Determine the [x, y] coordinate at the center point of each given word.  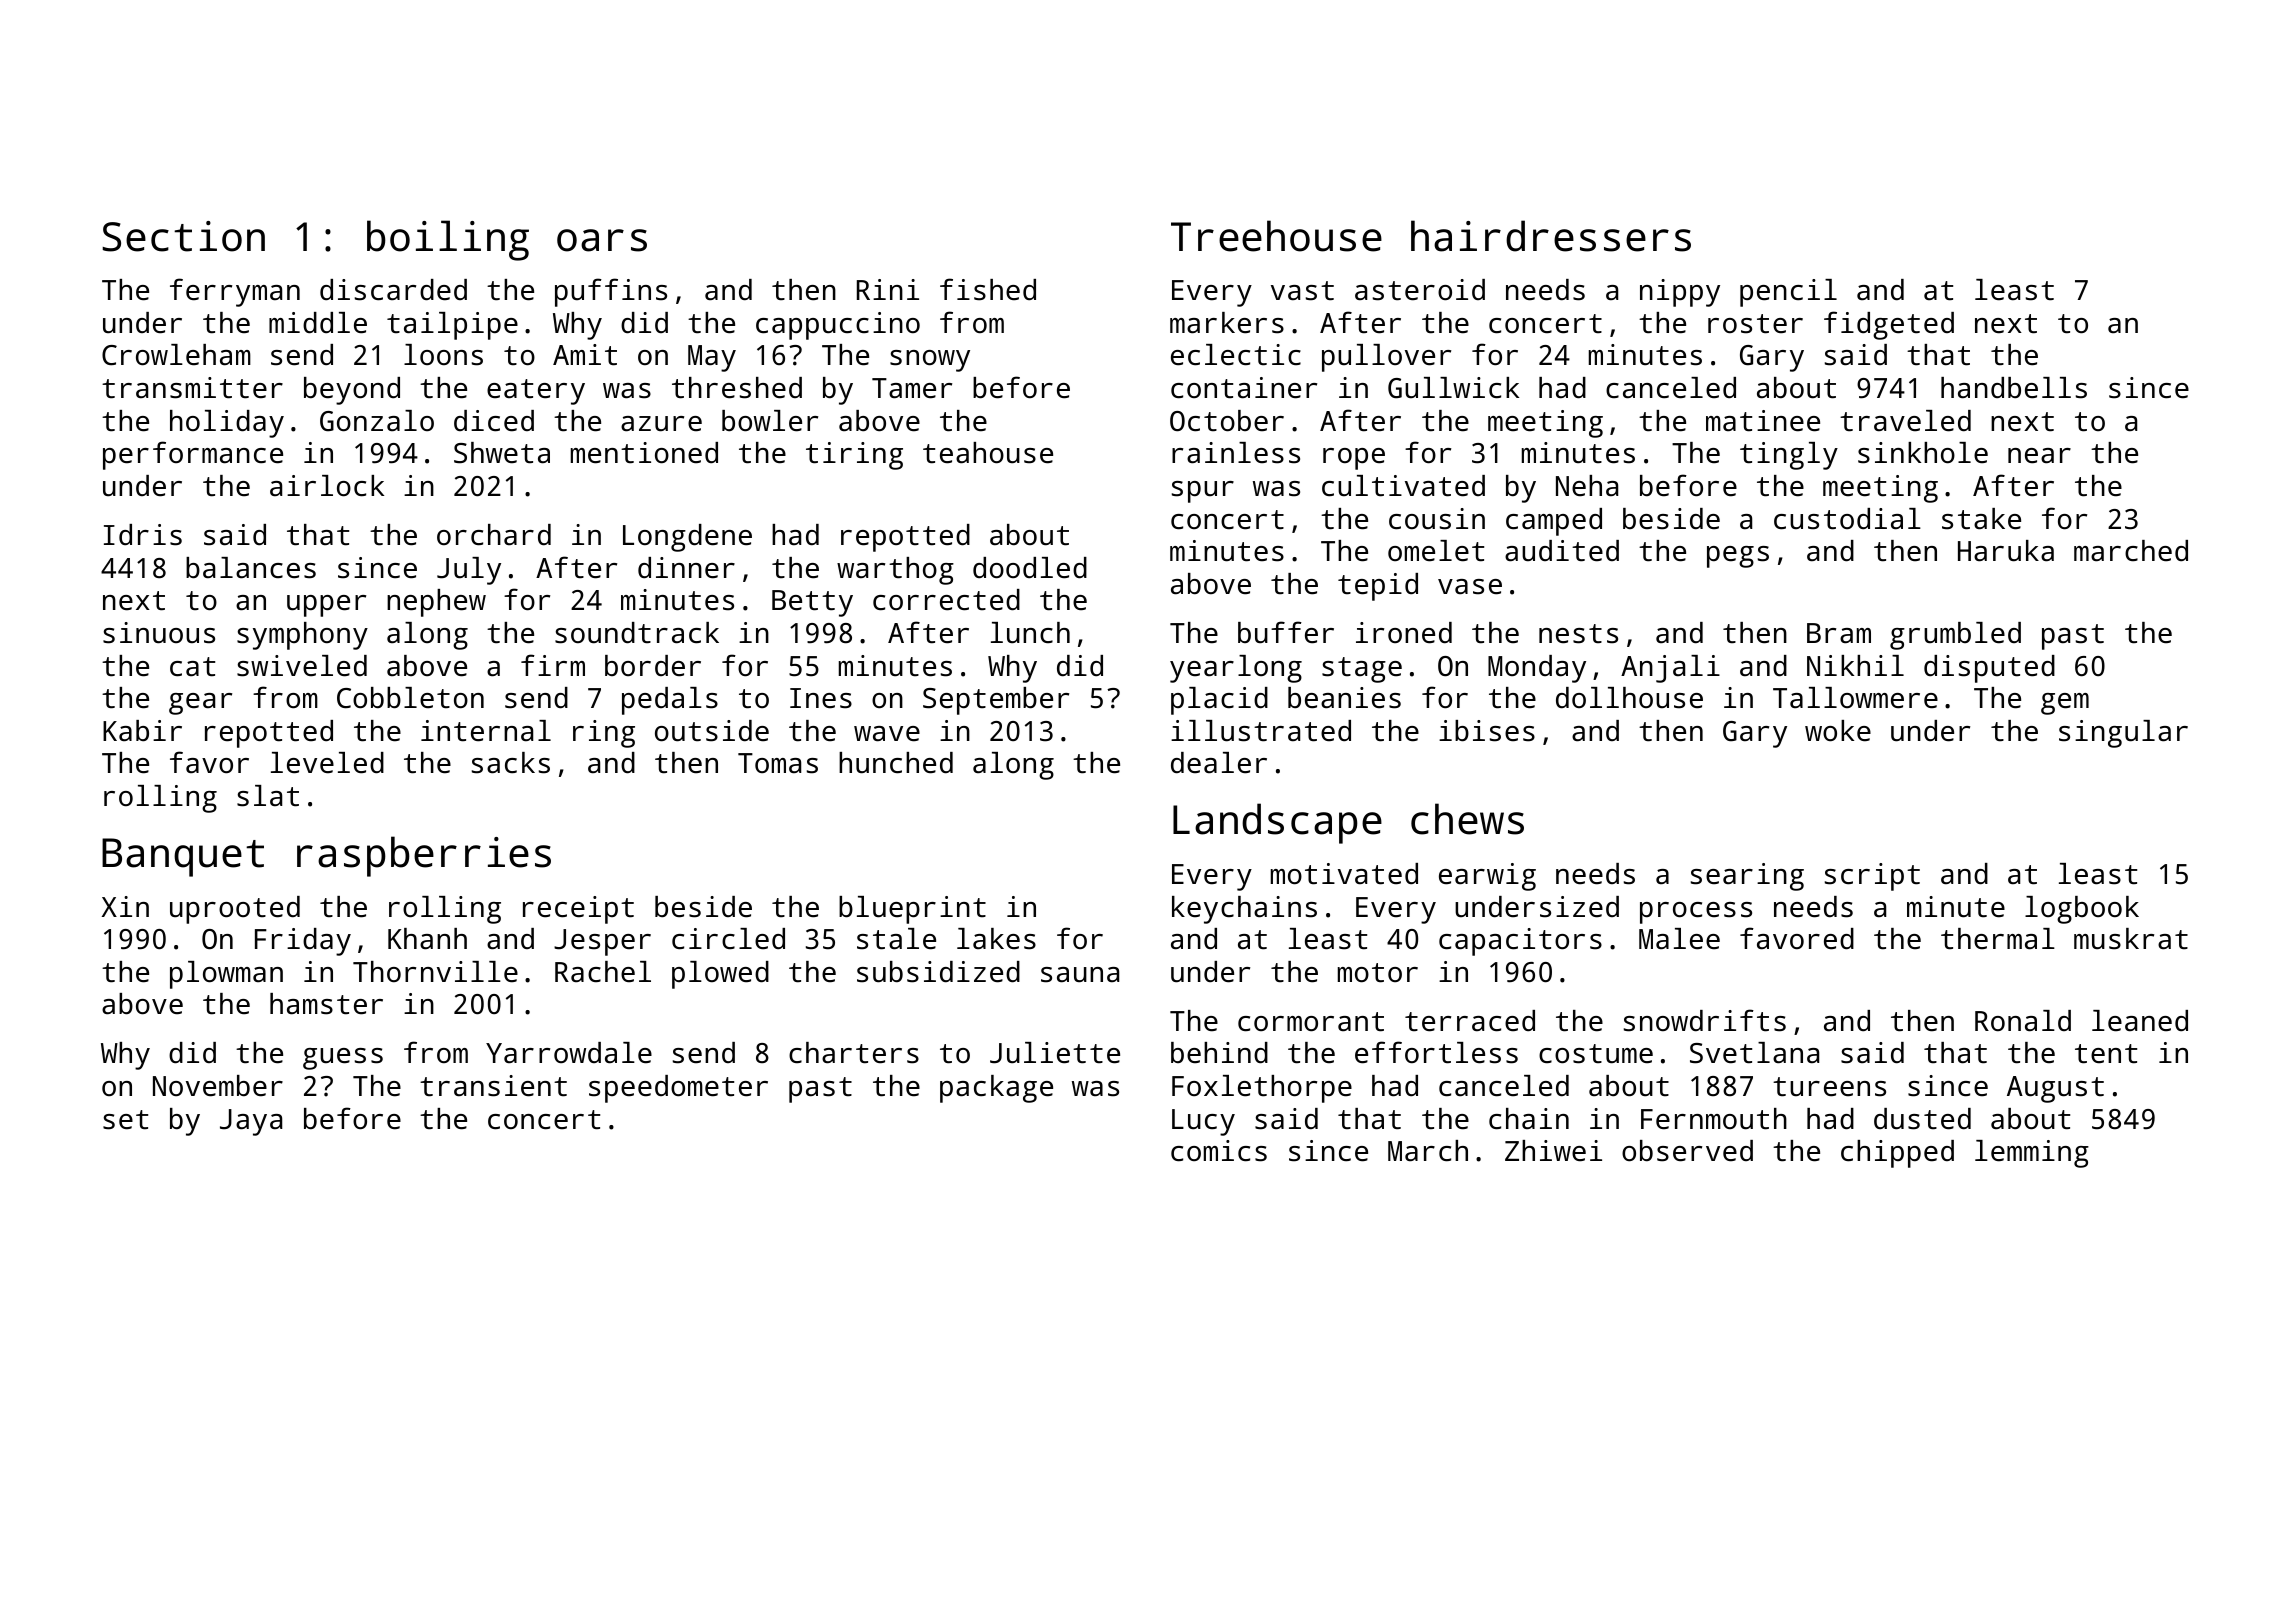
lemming [2032, 1154]
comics [1219, 1151]
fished [988, 289]
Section [183, 236]
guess [343, 1059]
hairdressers [1551, 236]
